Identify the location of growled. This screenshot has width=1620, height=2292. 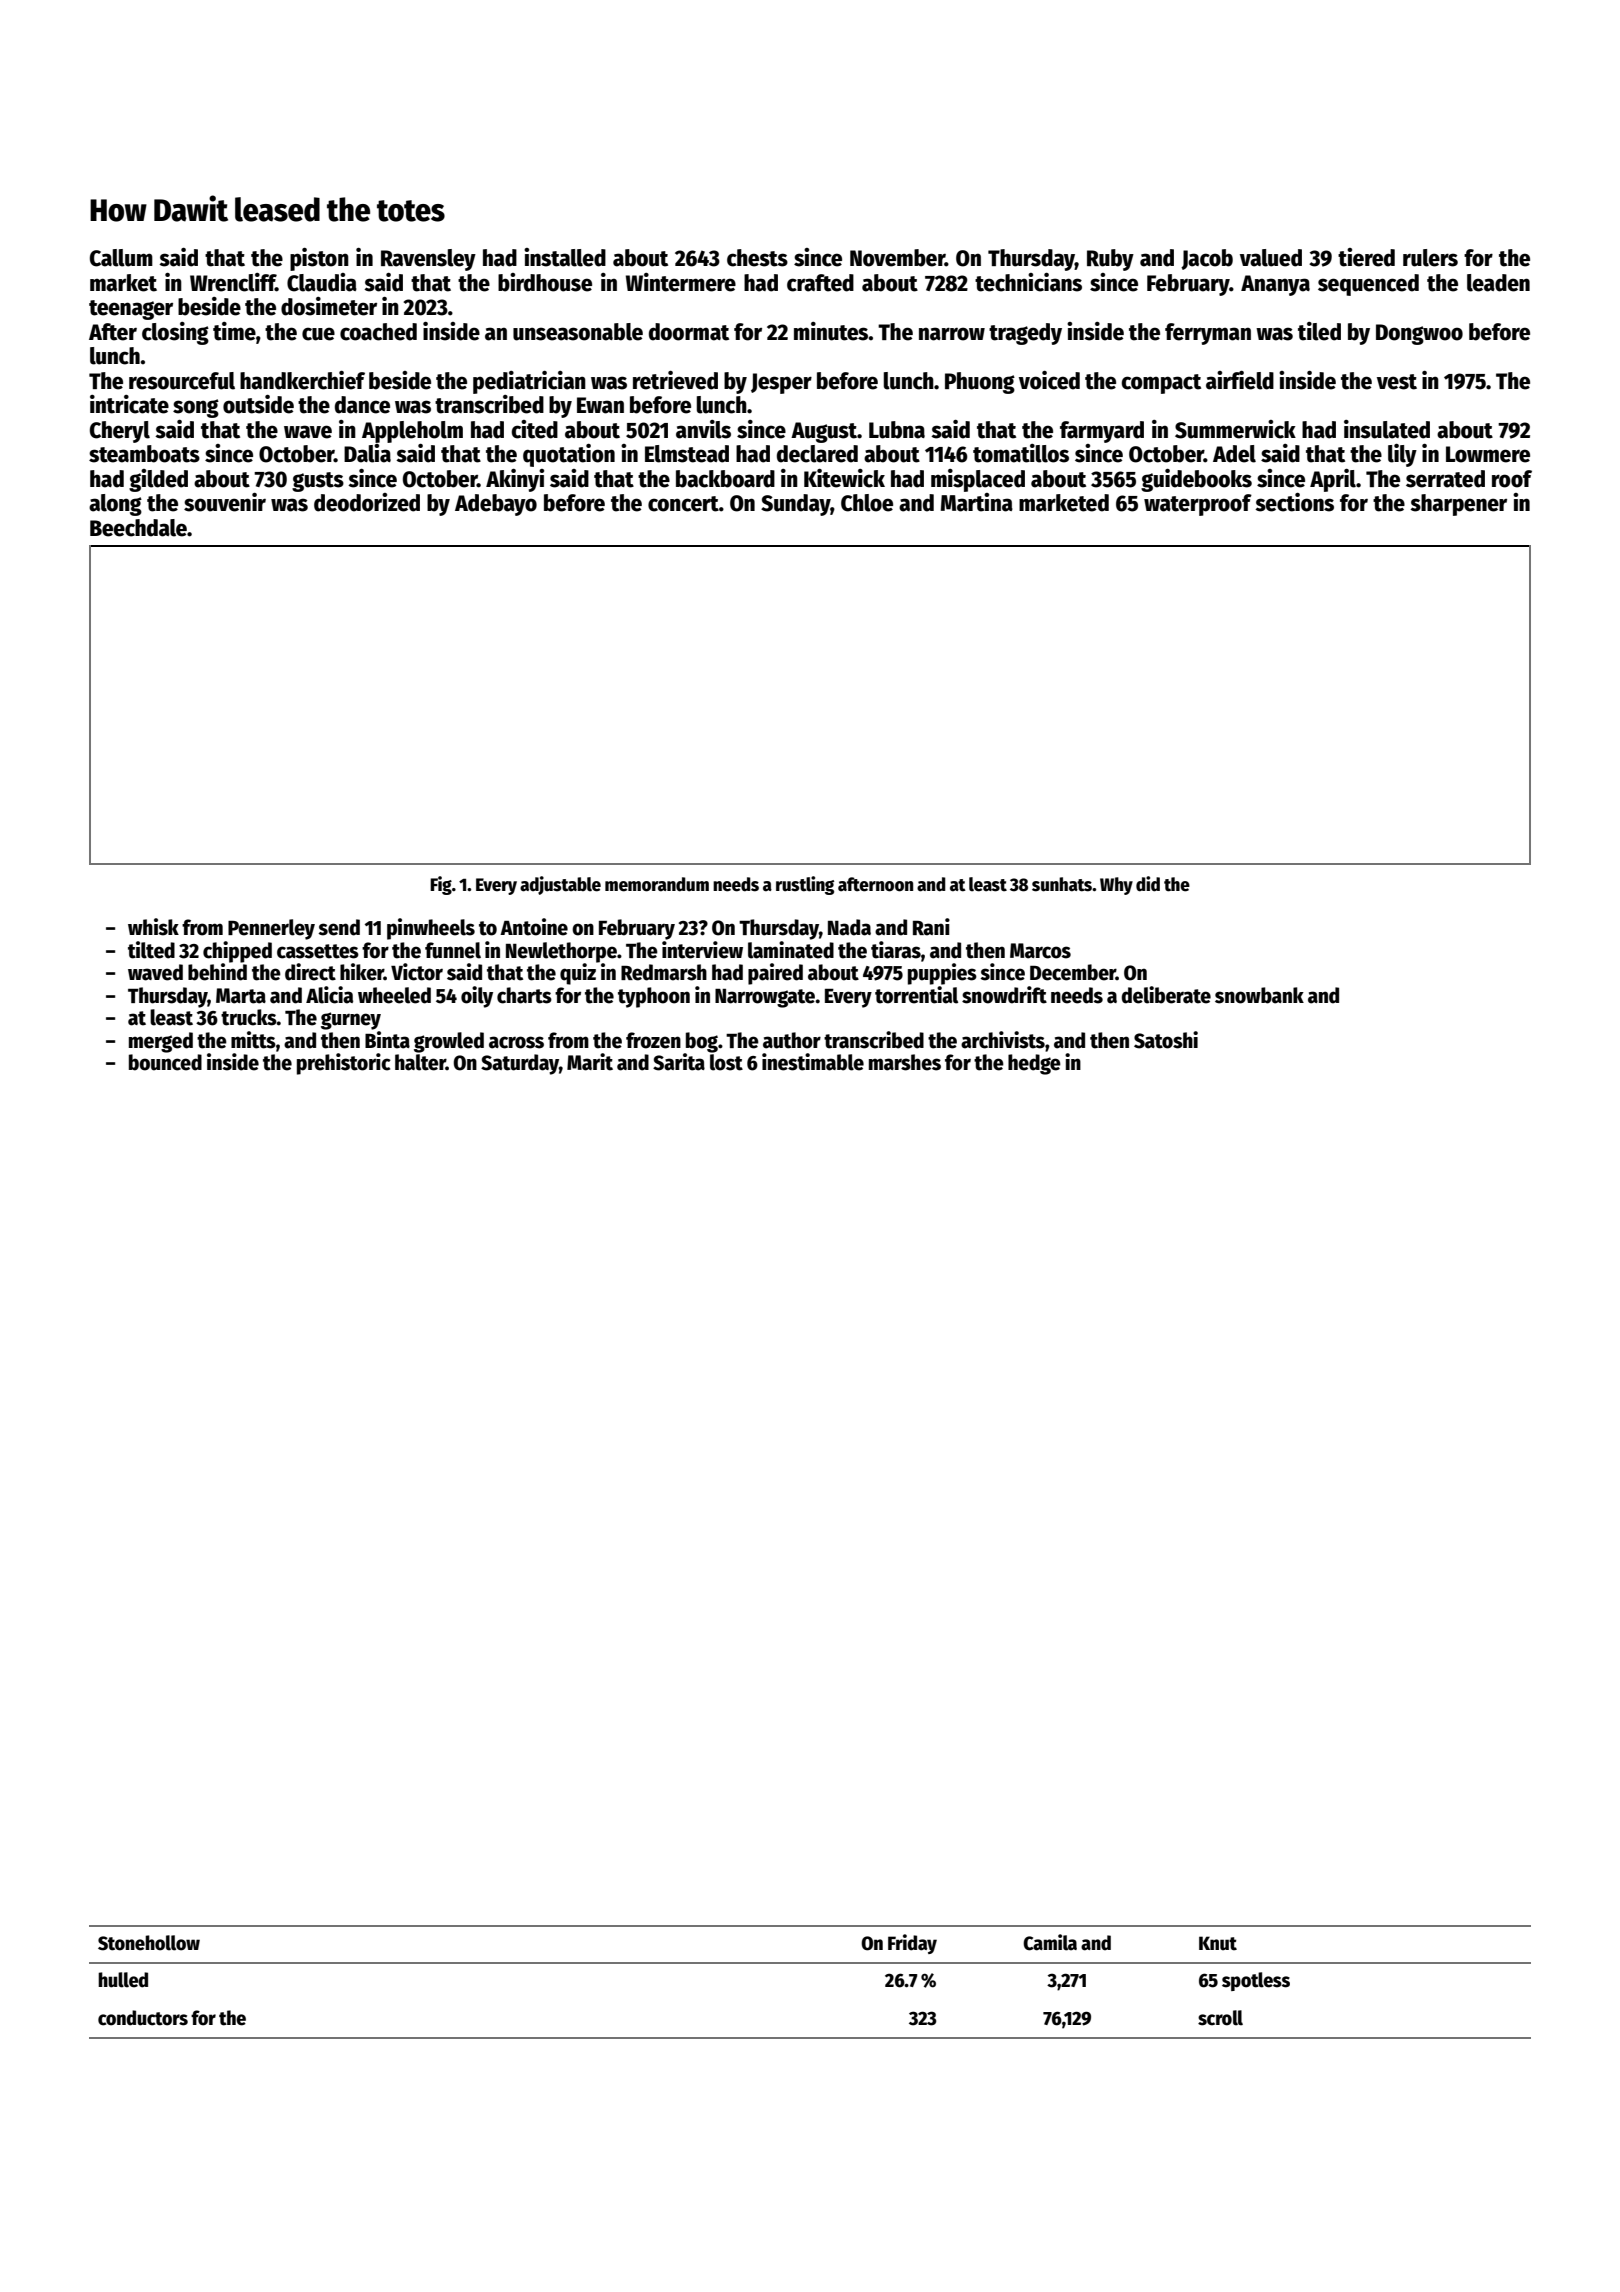
(449, 1042).
